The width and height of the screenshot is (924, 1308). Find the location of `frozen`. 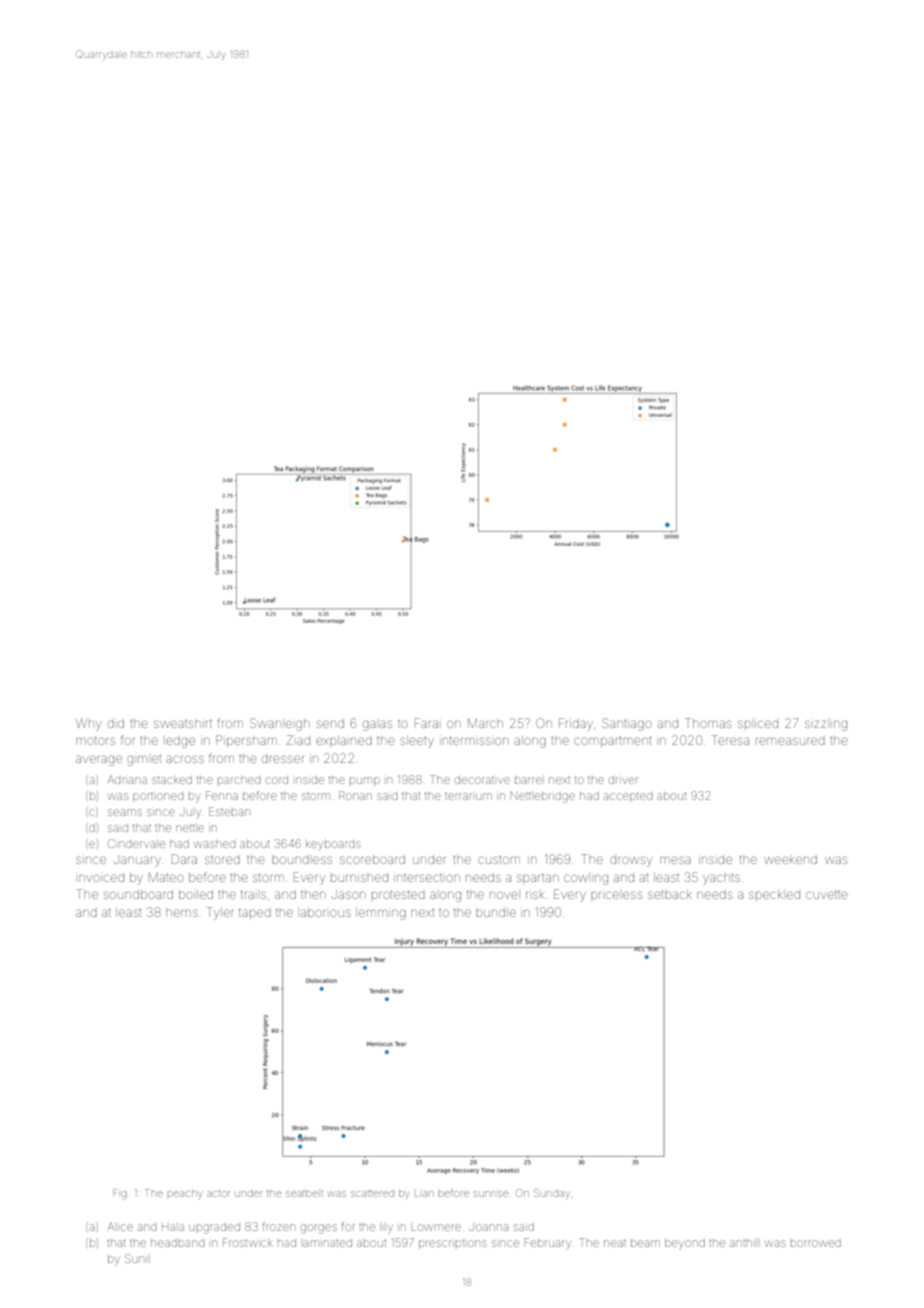

frozen is located at coordinates (278, 1226).
